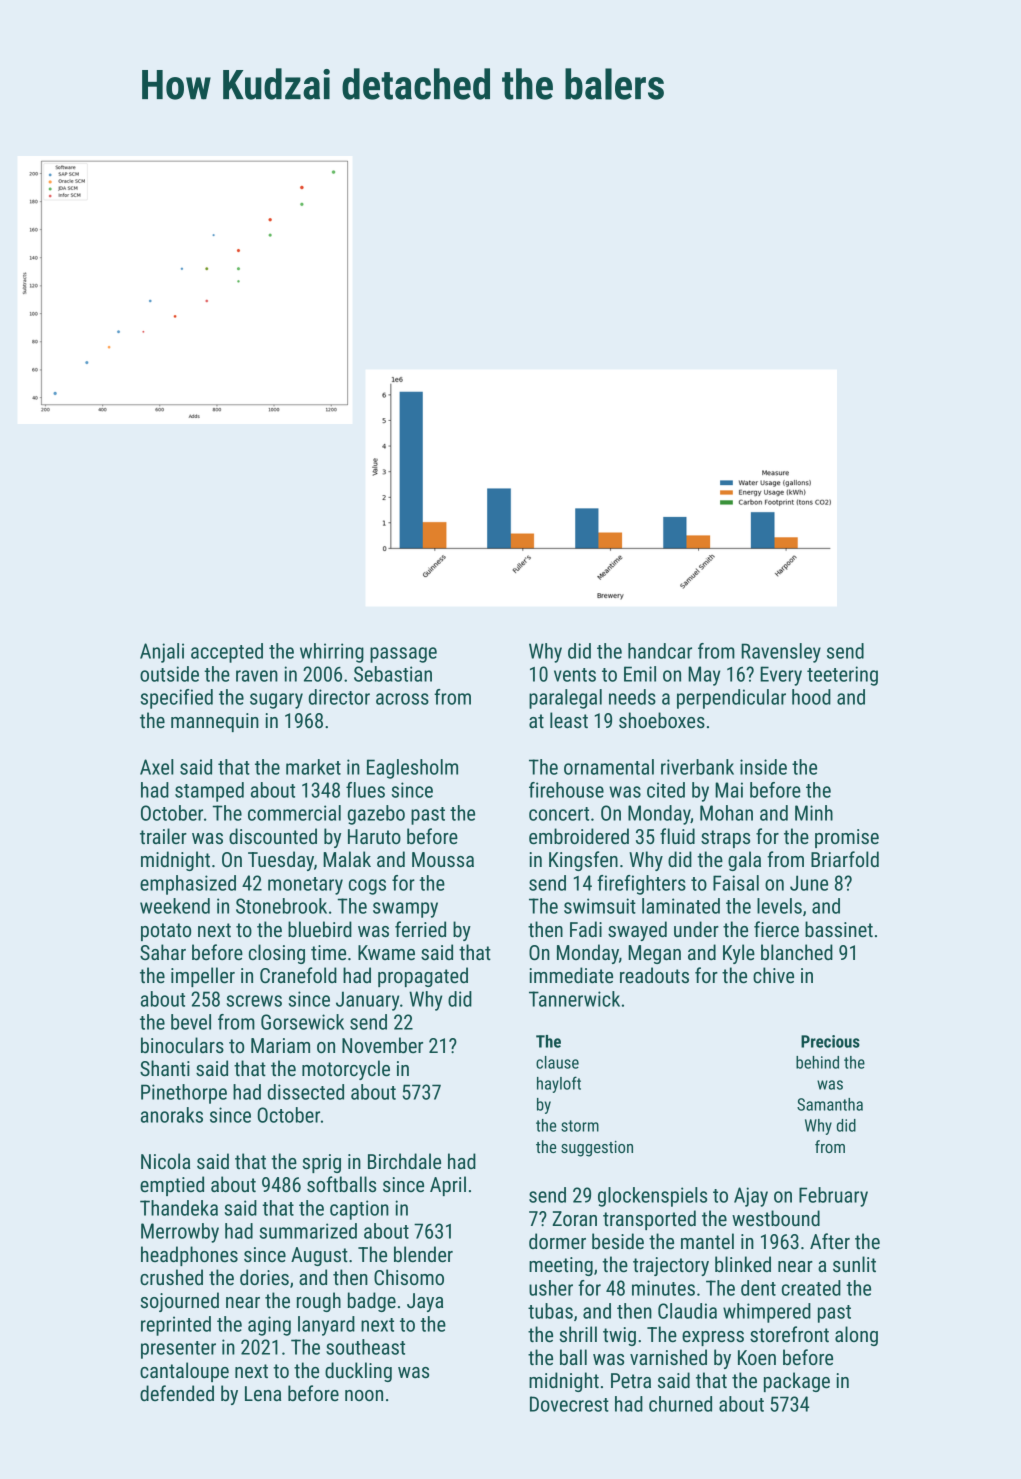 This document has height=1479, width=1021. Describe the element at coordinates (177, 1393) in the document. I see `defended` at that location.
